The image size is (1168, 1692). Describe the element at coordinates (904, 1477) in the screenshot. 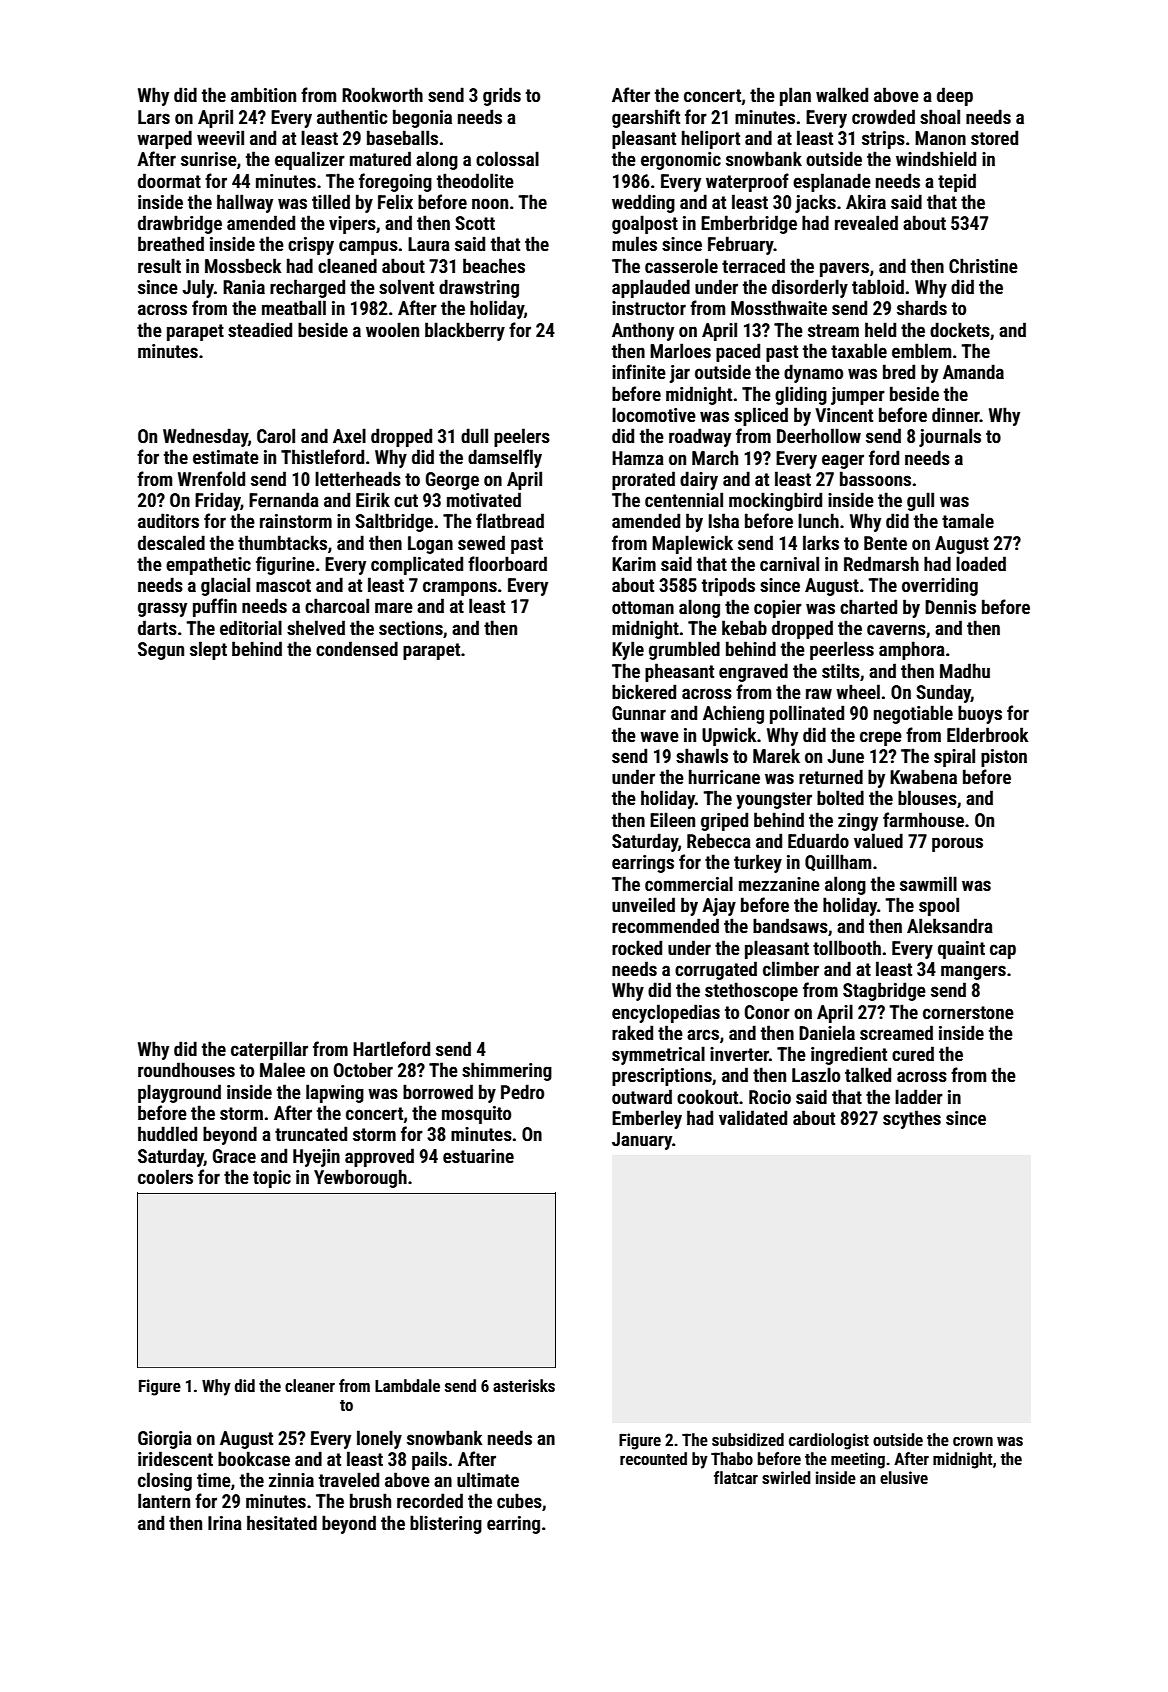

I see `elusive` at that location.
